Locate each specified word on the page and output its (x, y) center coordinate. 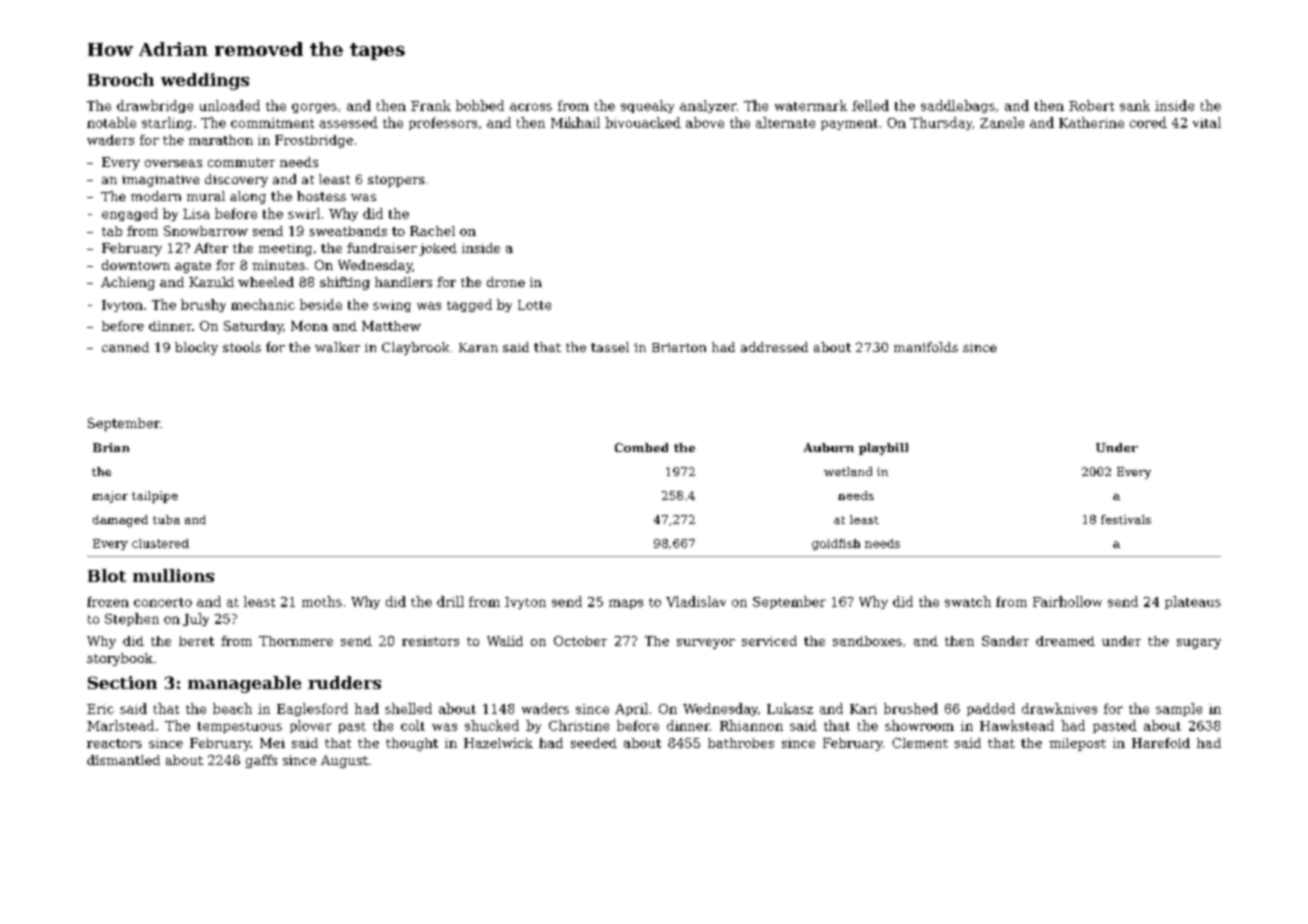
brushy (203, 305)
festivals (1126, 519)
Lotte (534, 305)
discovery (236, 180)
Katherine (1091, 122)
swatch (968, 601)
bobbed (480, 105)
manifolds (926, 347)
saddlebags (958, 106)
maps (626, 604)
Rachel (432, 231)
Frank (431, 105)
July (196, 619)
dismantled (123, 760)
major (110, 497)
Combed (641, 447)
